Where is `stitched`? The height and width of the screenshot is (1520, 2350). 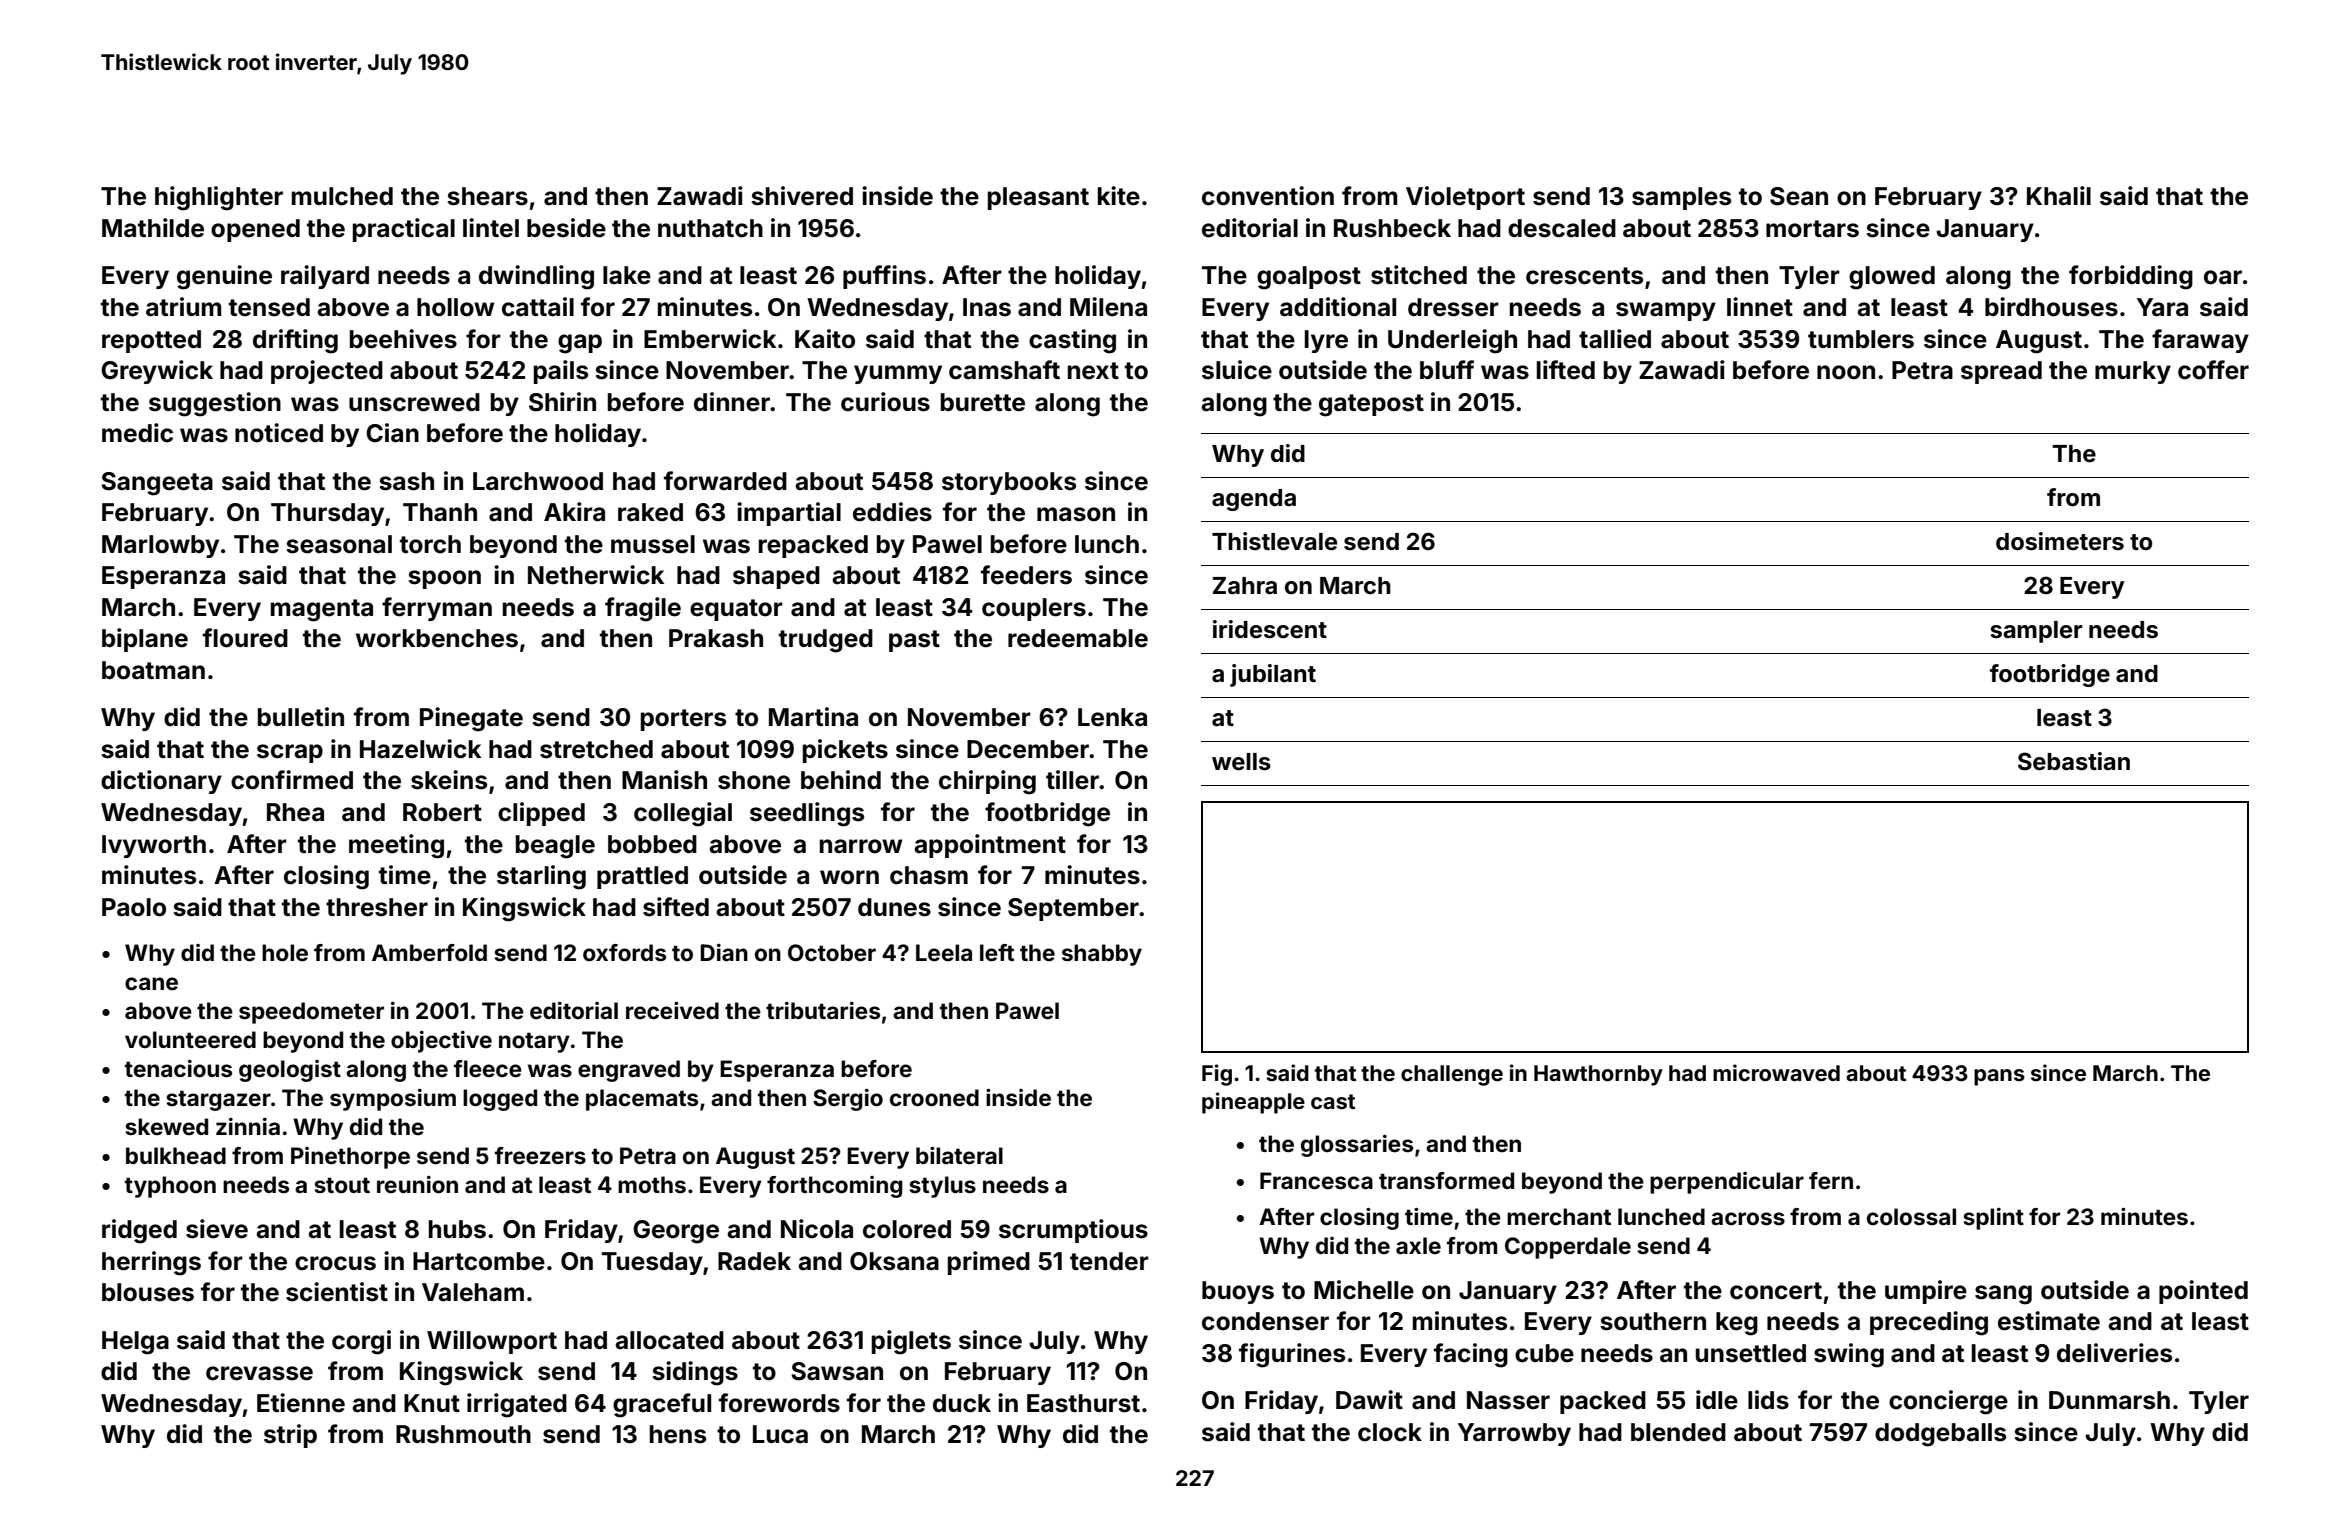
stitched is located at coordinates (1419, 275).
